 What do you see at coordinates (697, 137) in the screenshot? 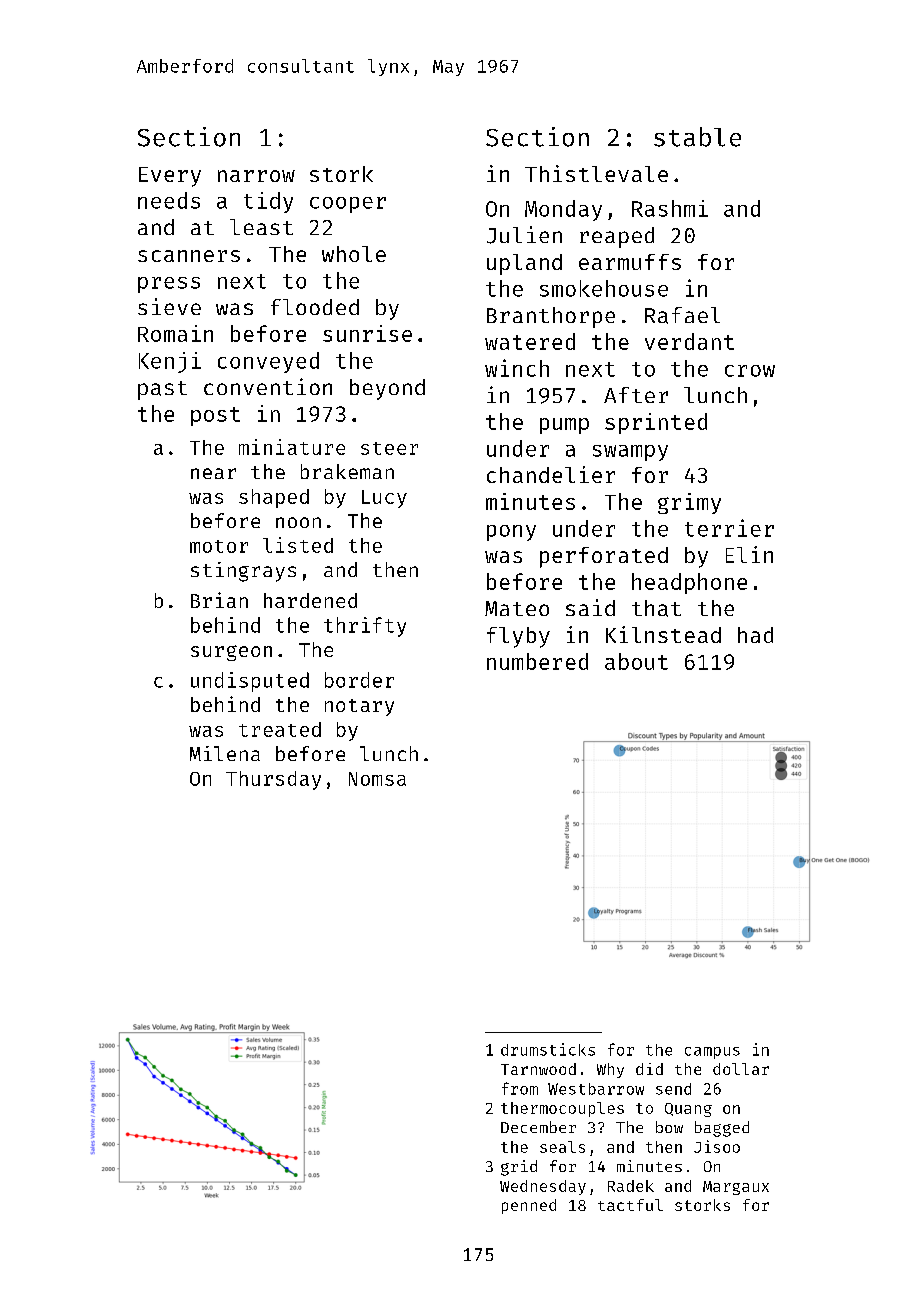
I see `stable` at bounding box center [697, 137].
